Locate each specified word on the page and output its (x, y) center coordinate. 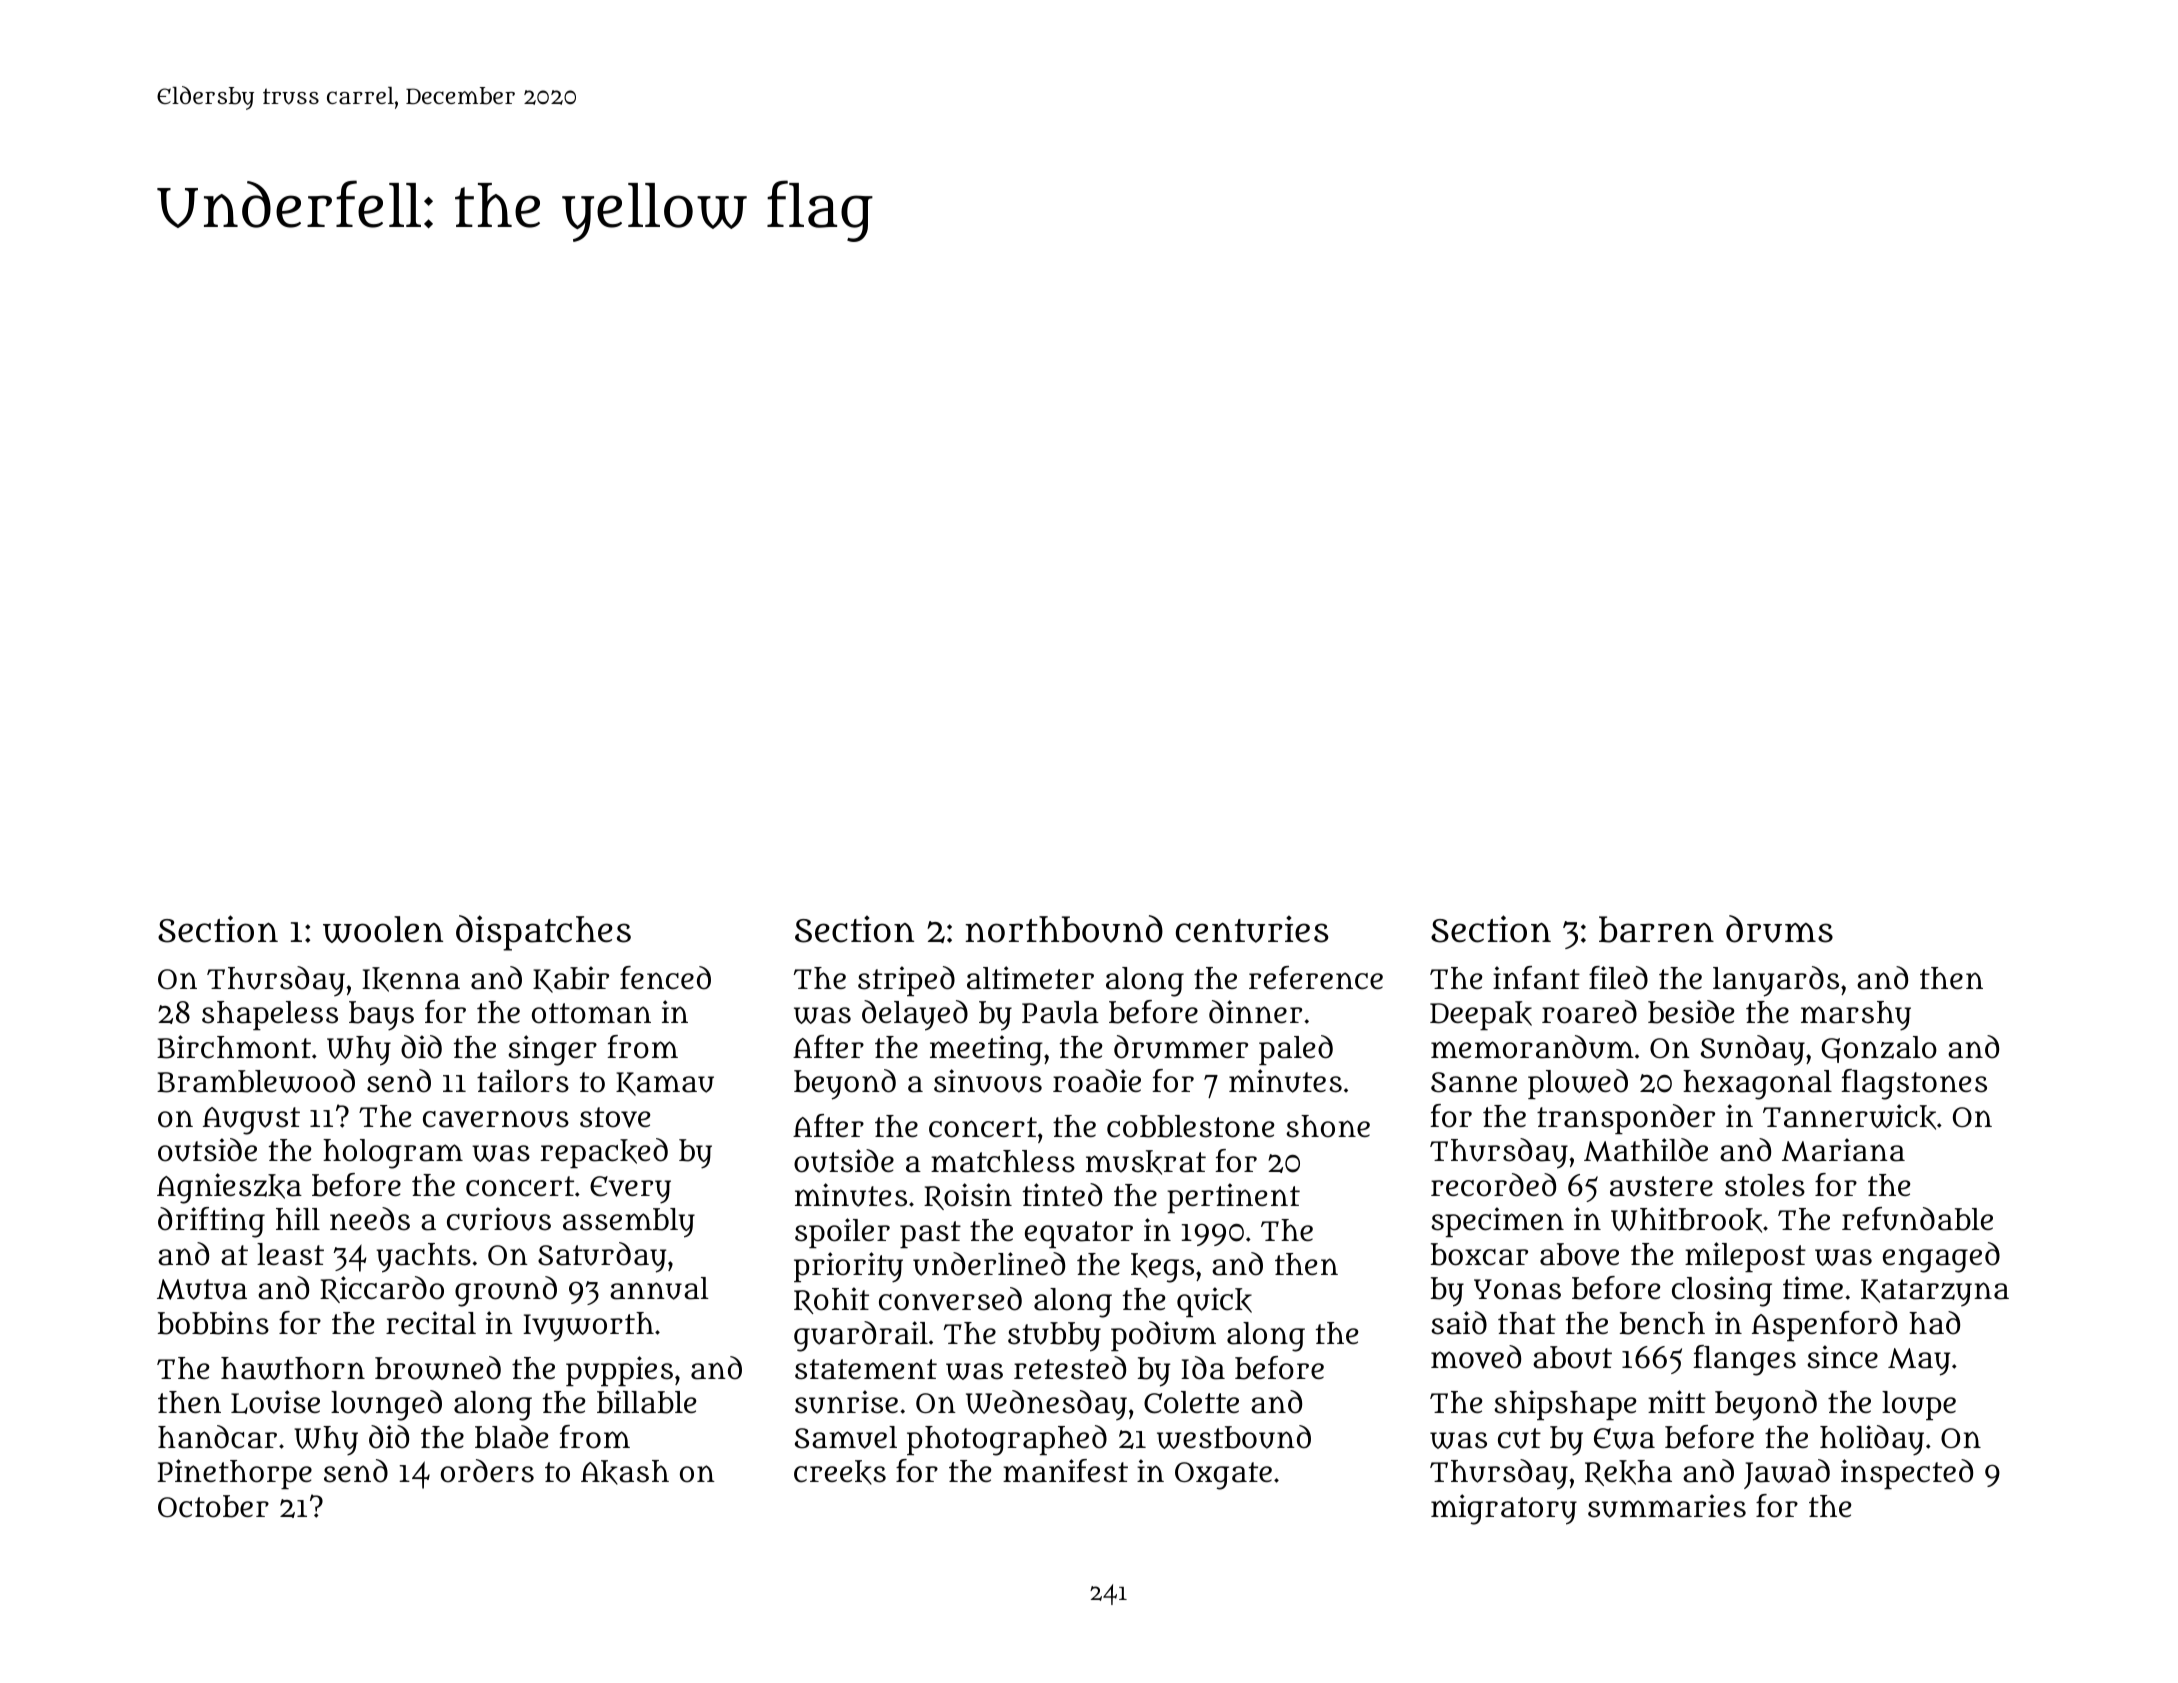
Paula (1060, 1012)
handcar (217, 1437)
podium (1163, 1336)
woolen (383, 929)
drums (1779, 929)
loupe (1919, 1405)
